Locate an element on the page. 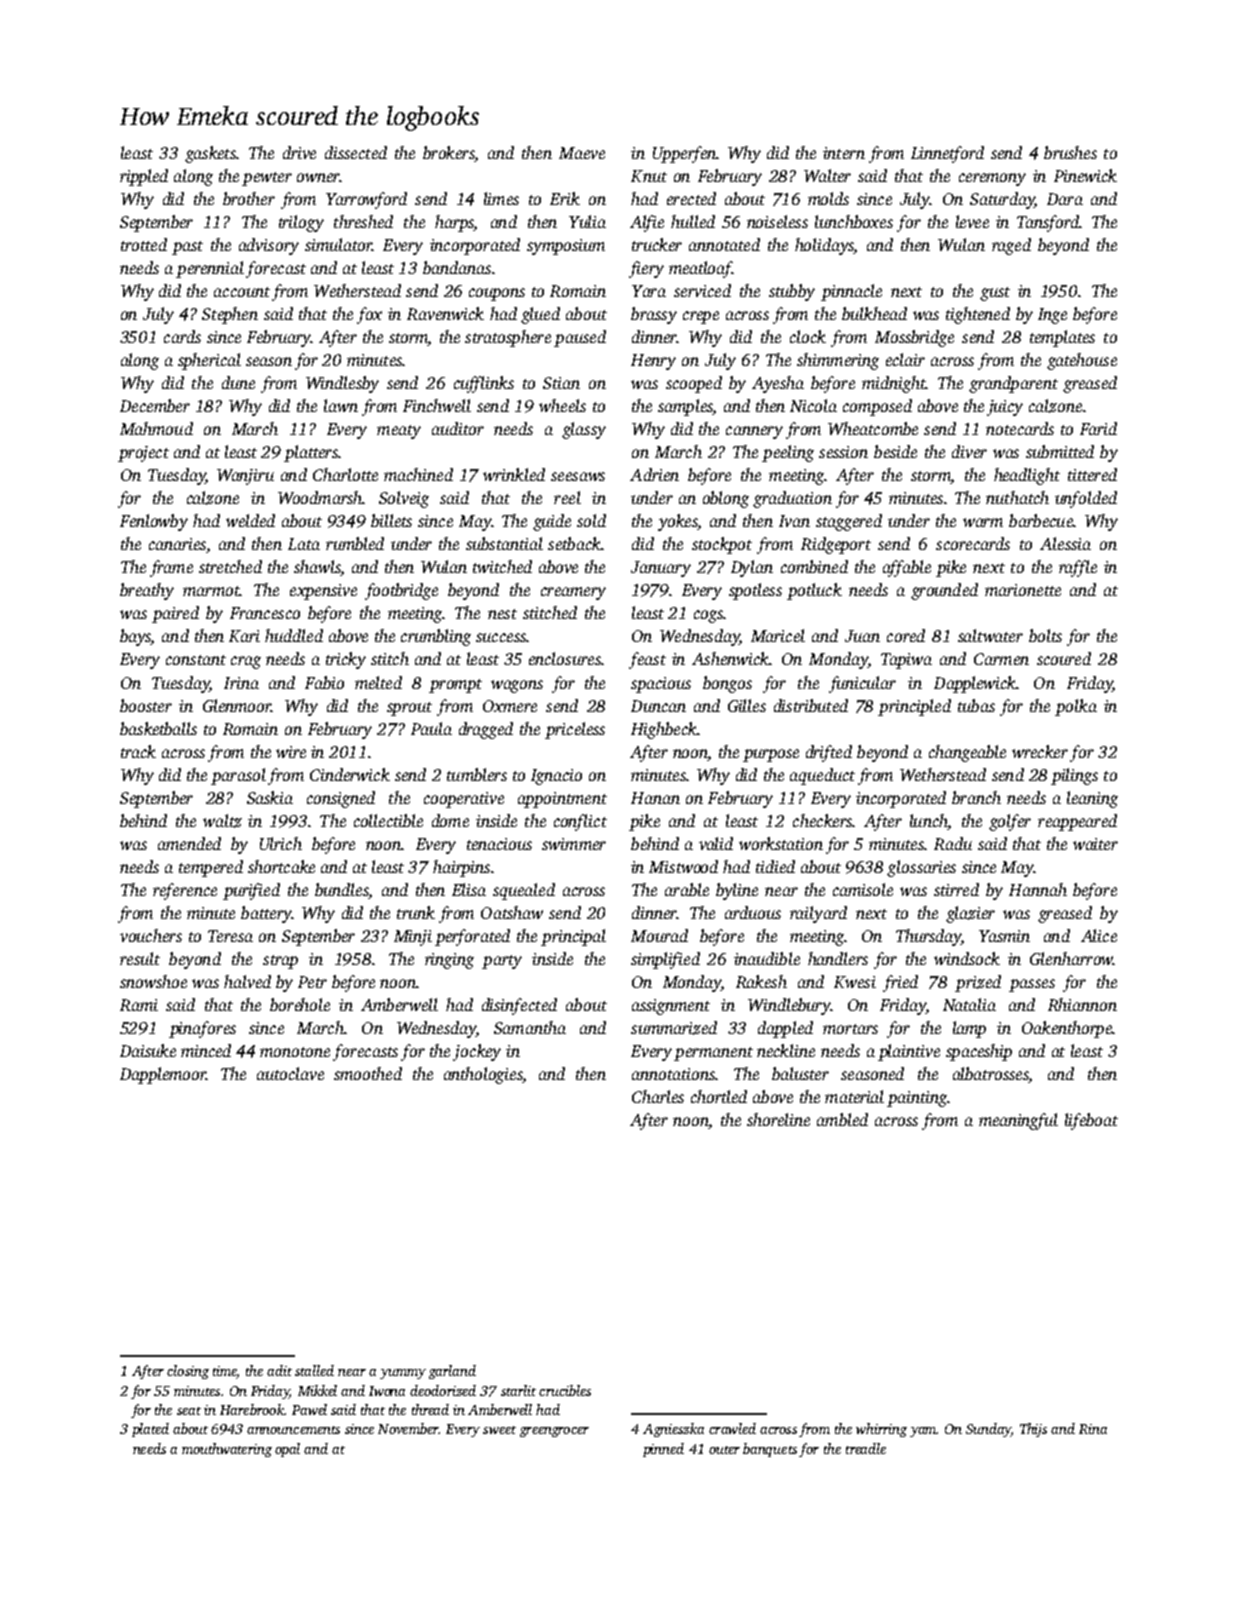  beside is located at coordinates (895, 451).
